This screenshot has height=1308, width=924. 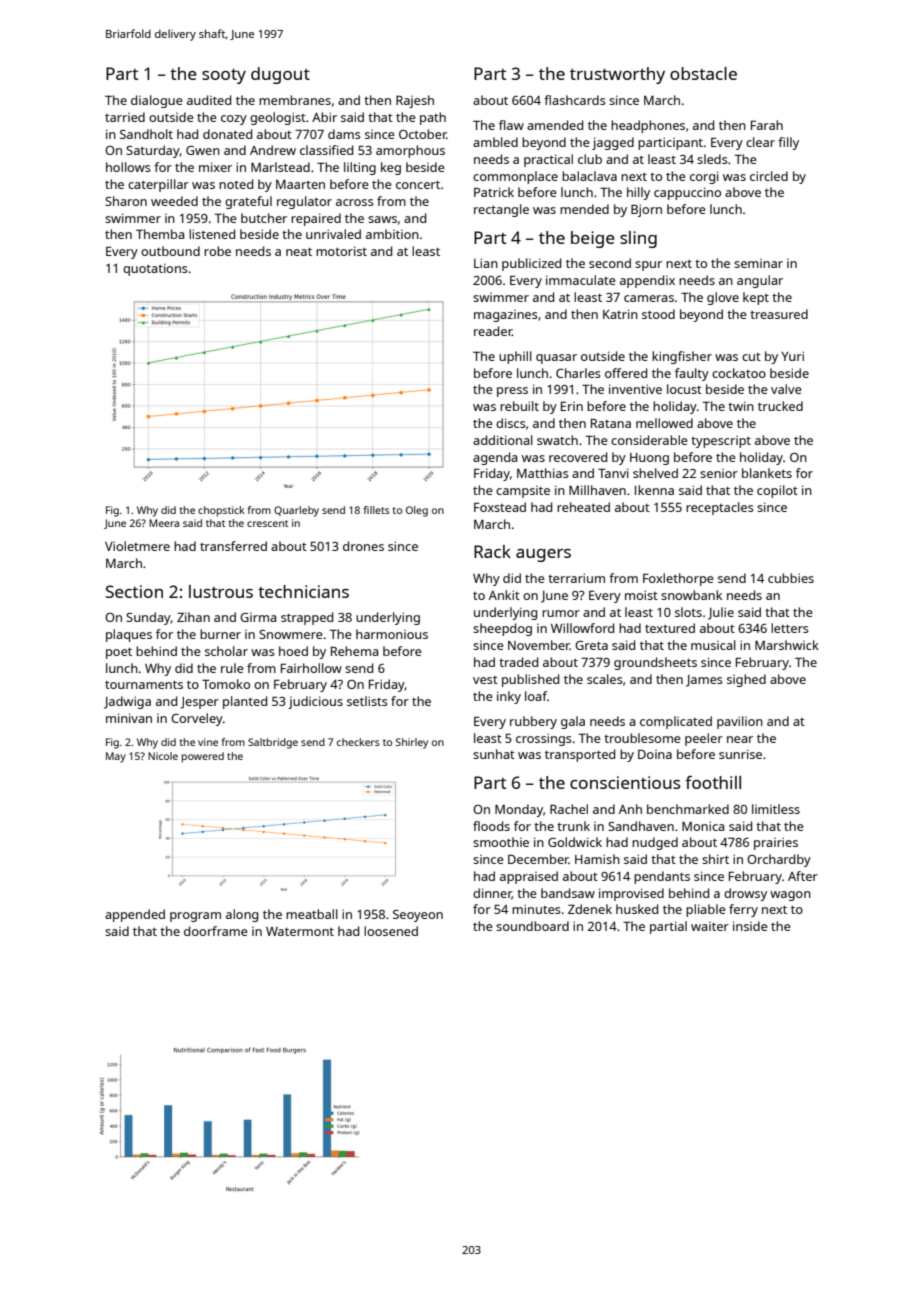 I want to click on dialogue, so click(x=157, y=101).
